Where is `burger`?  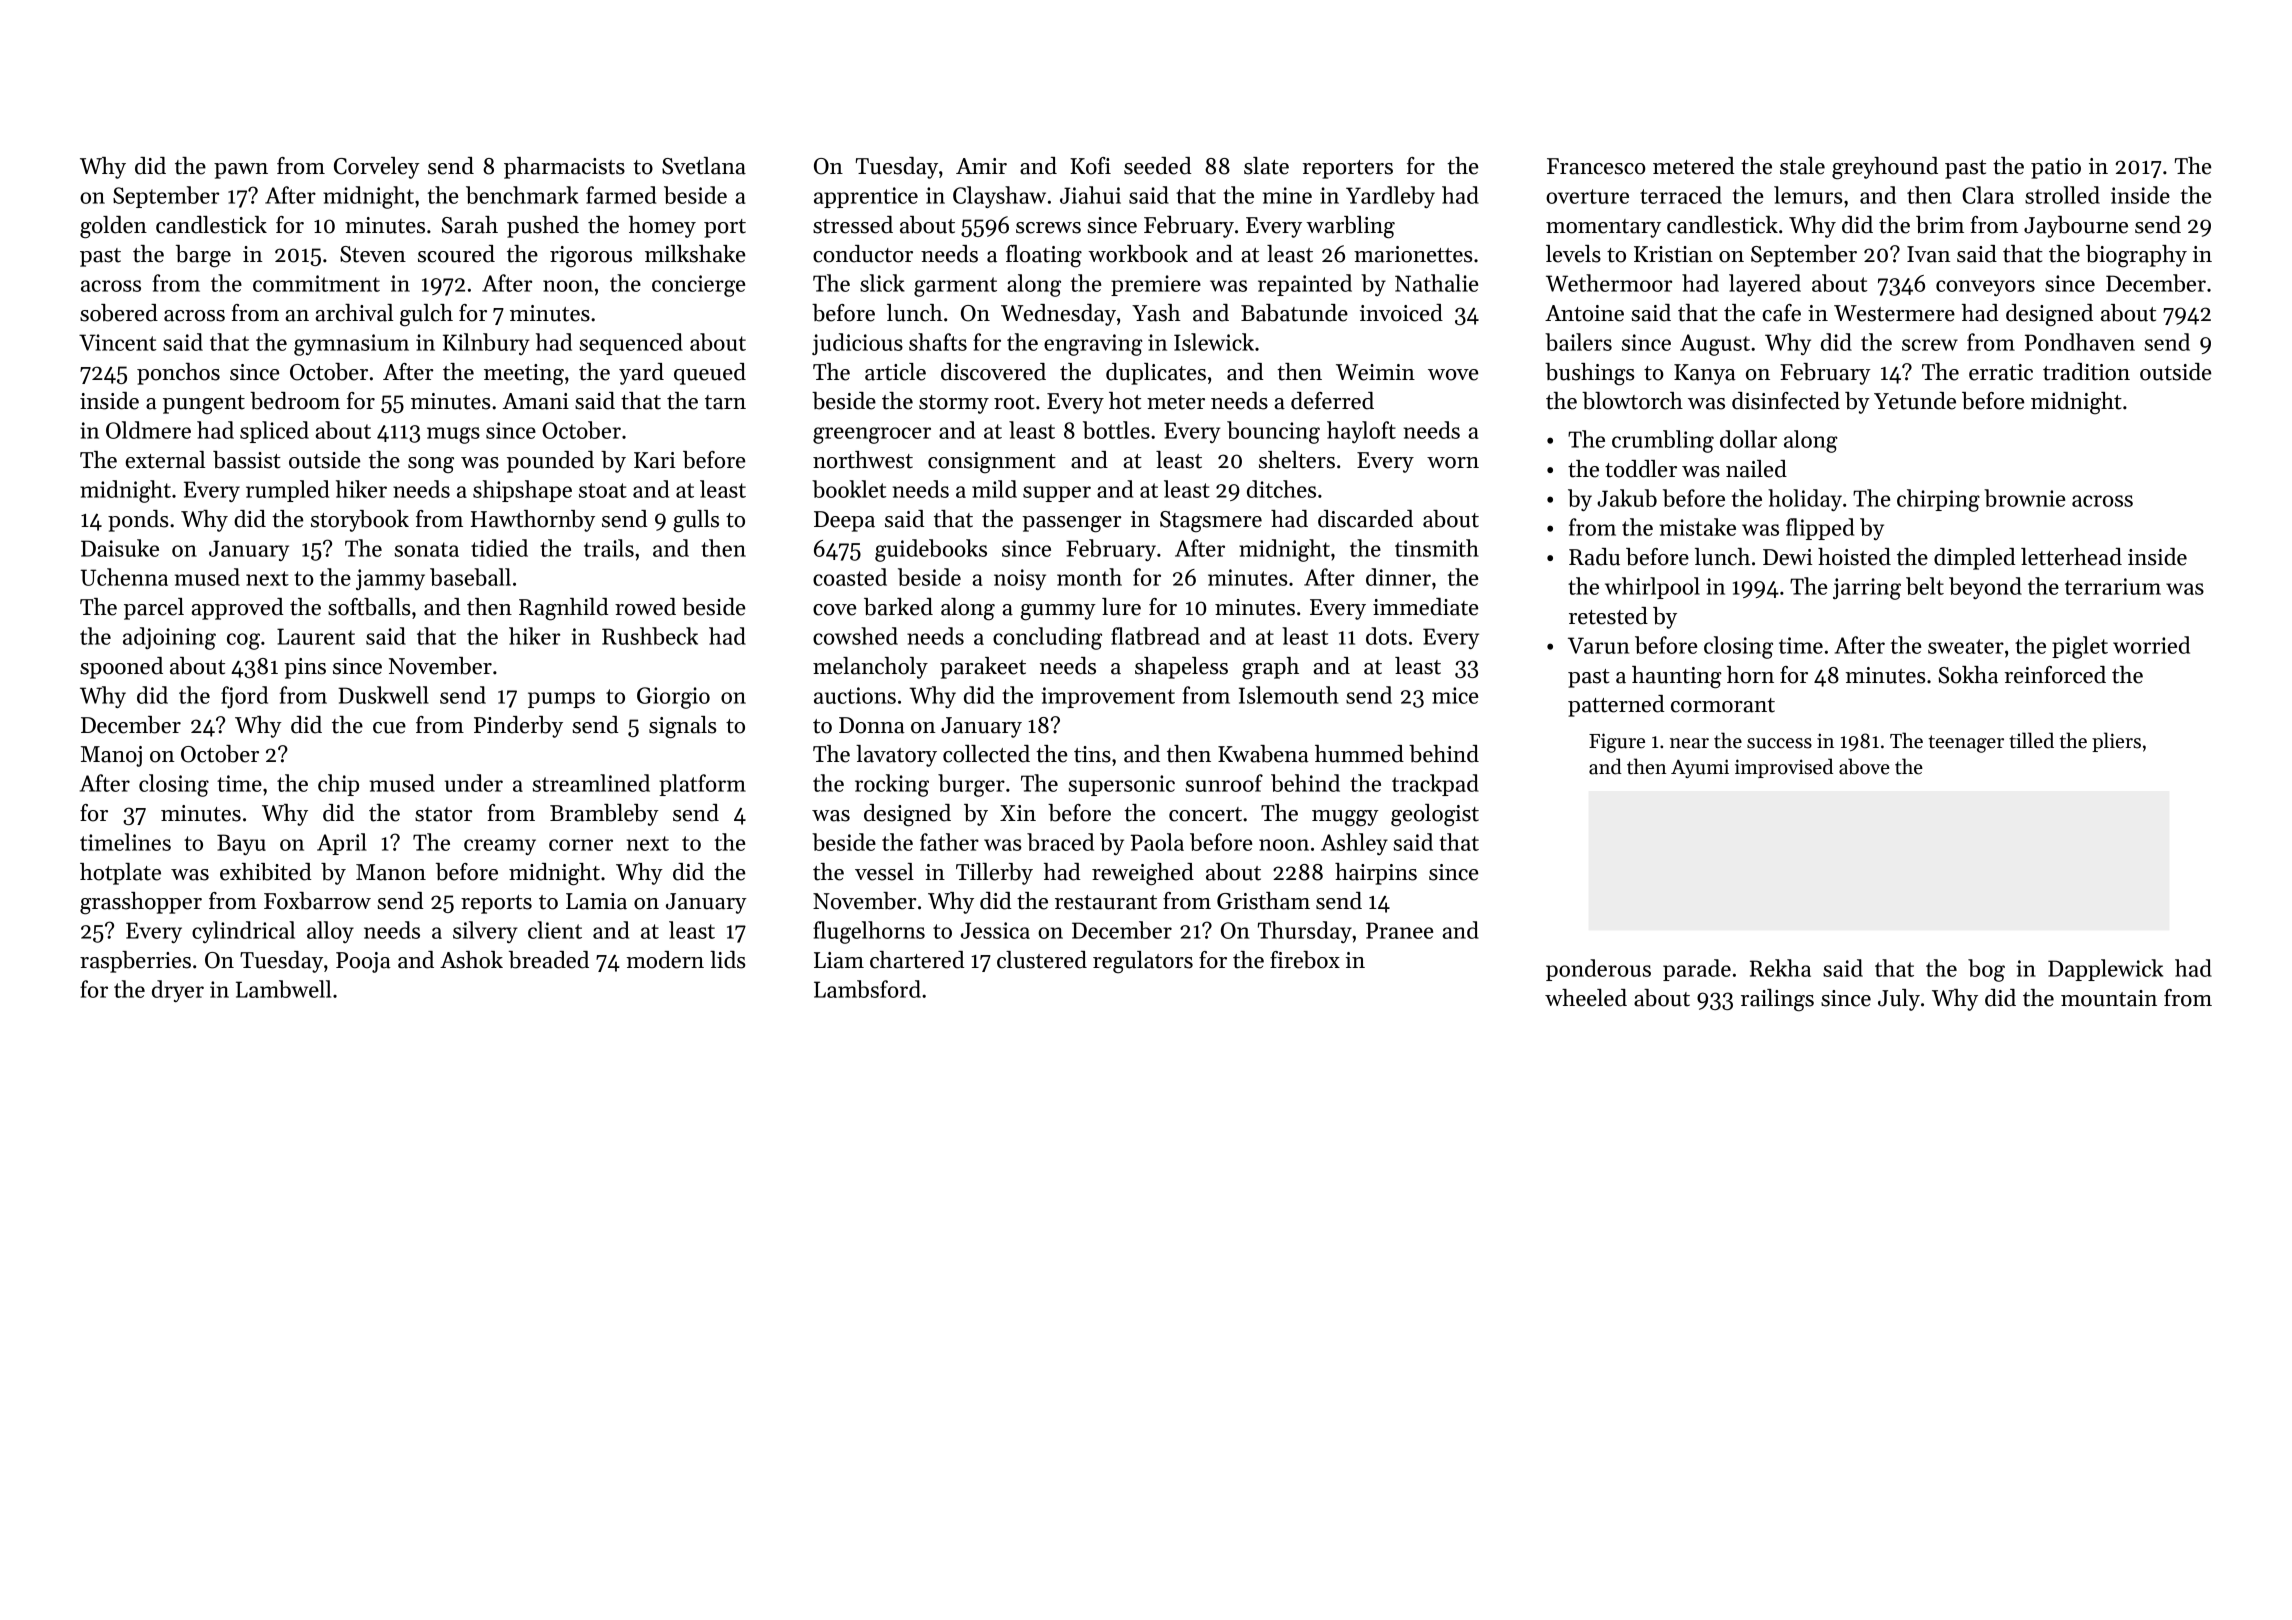 burger is located at coordinates (971, 785).
